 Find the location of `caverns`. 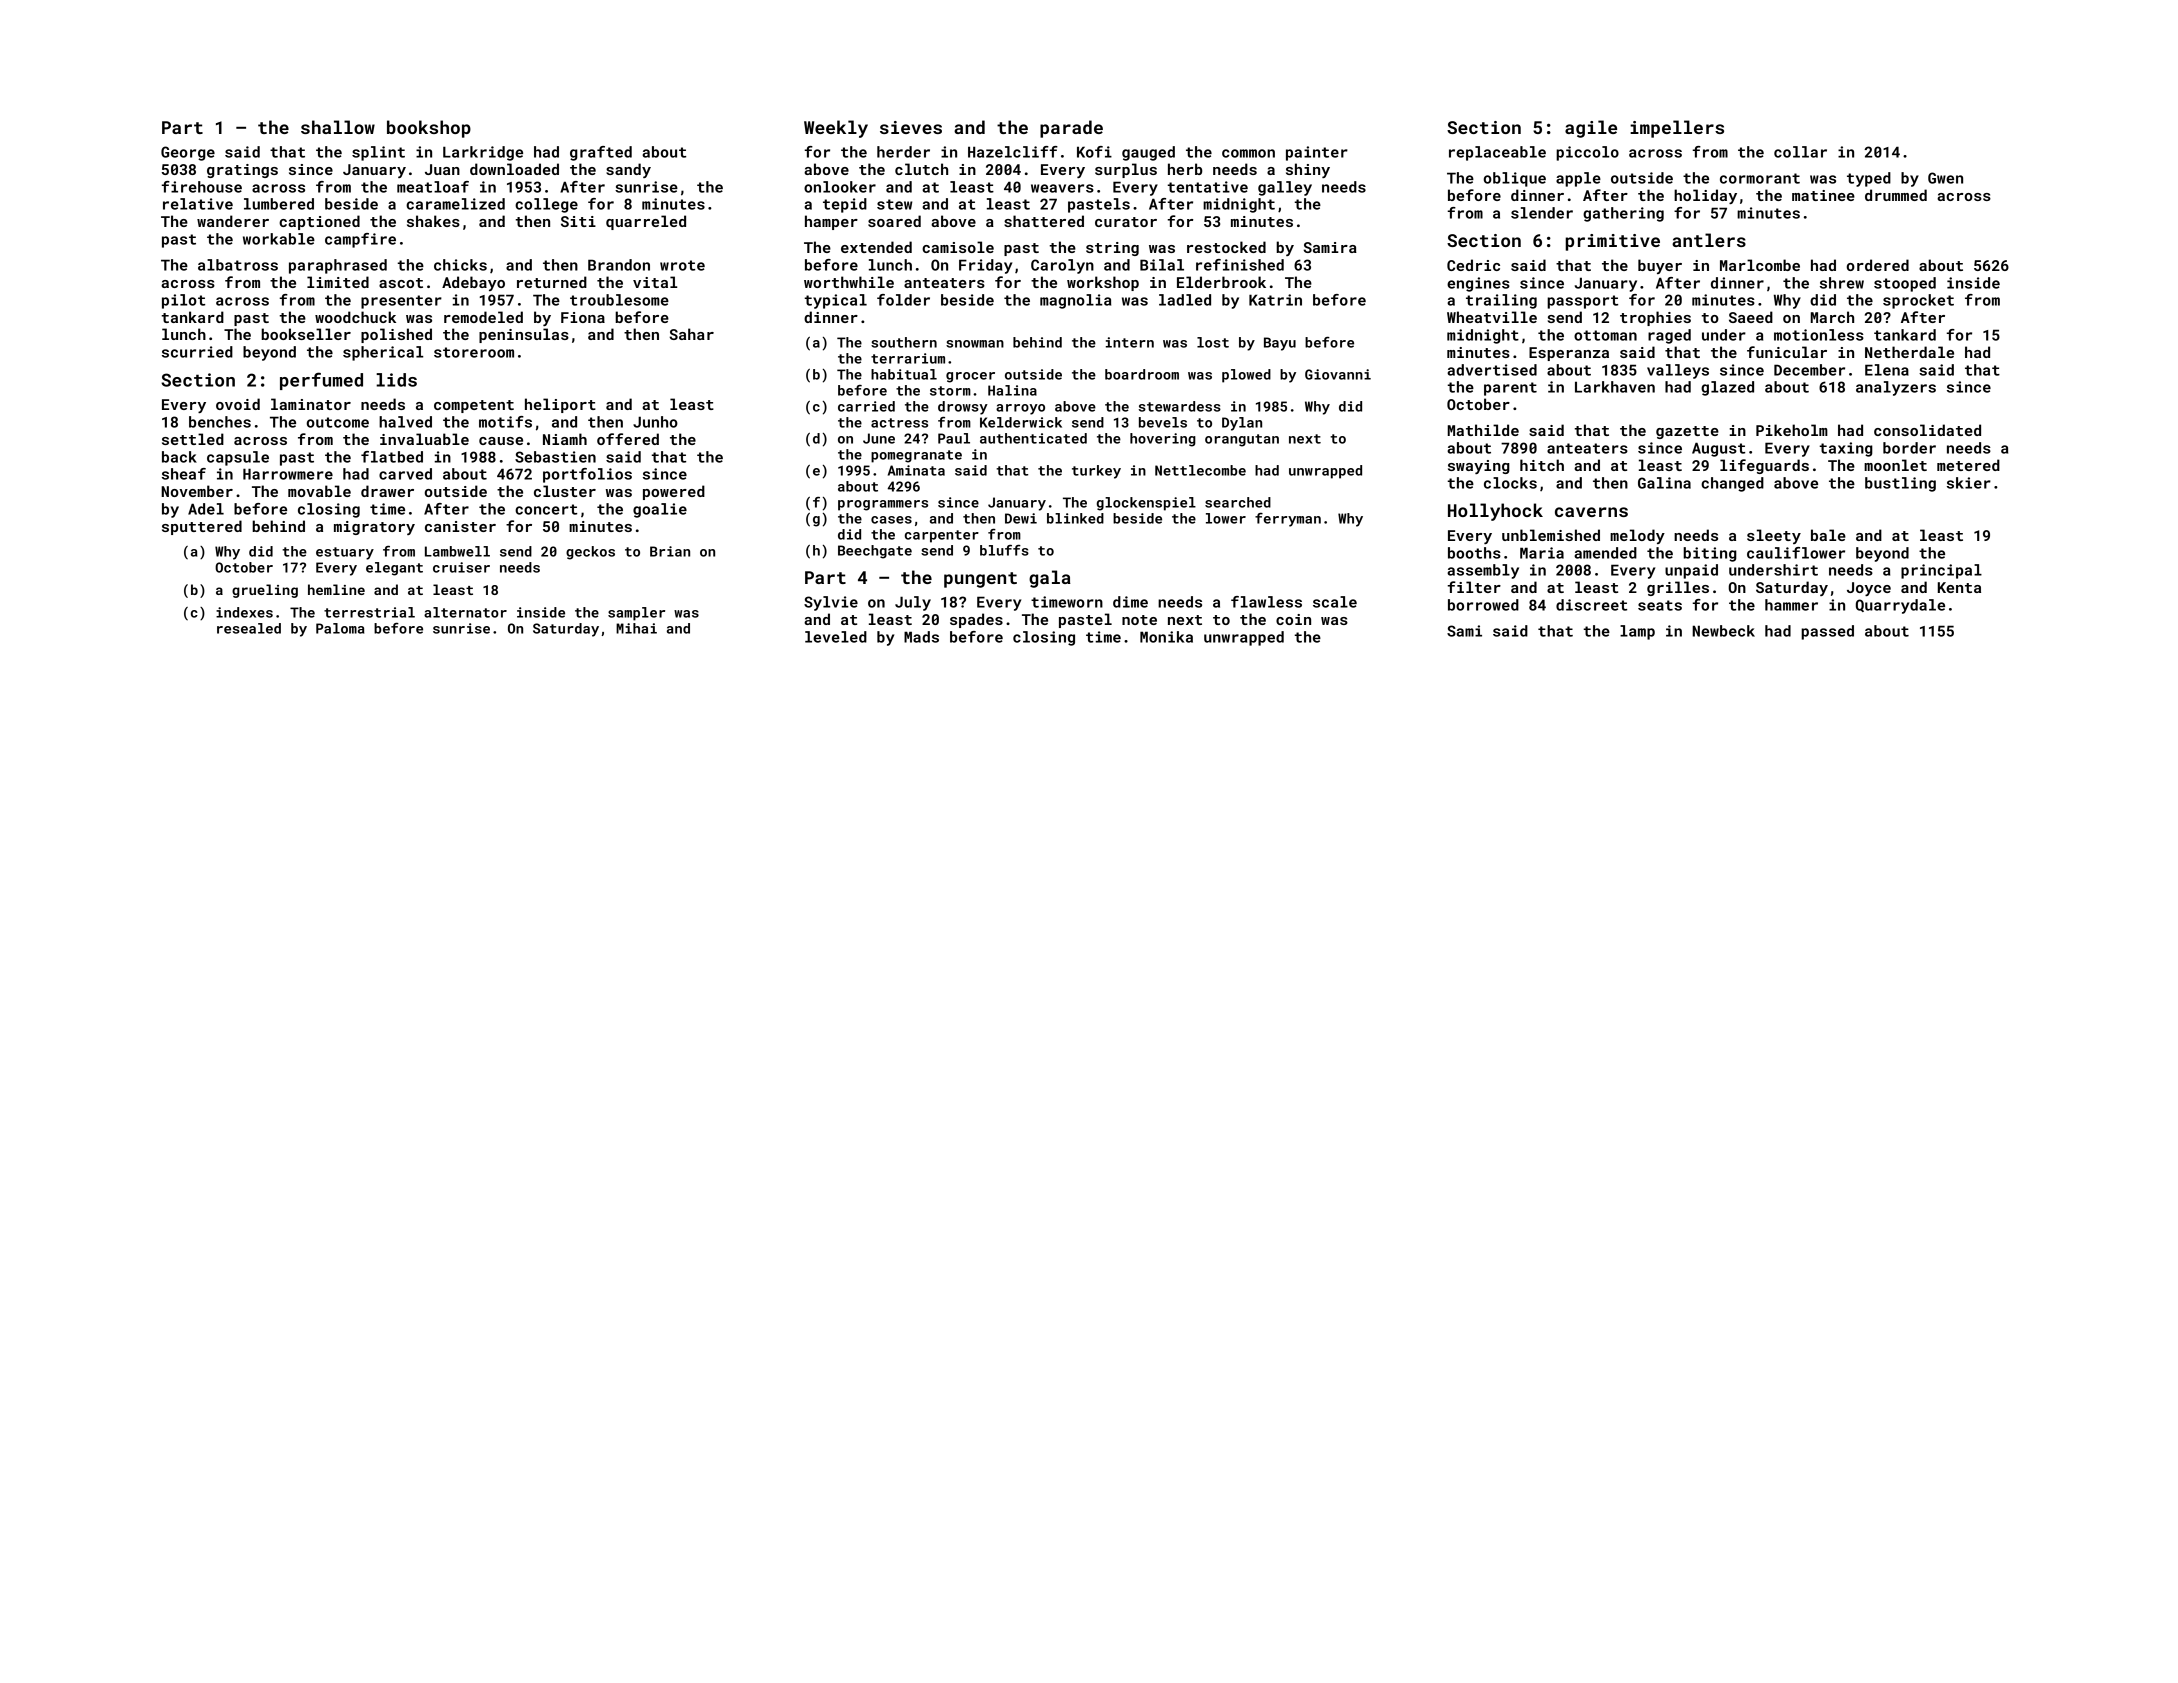

caverns is located at coordinates (1591, 512).
